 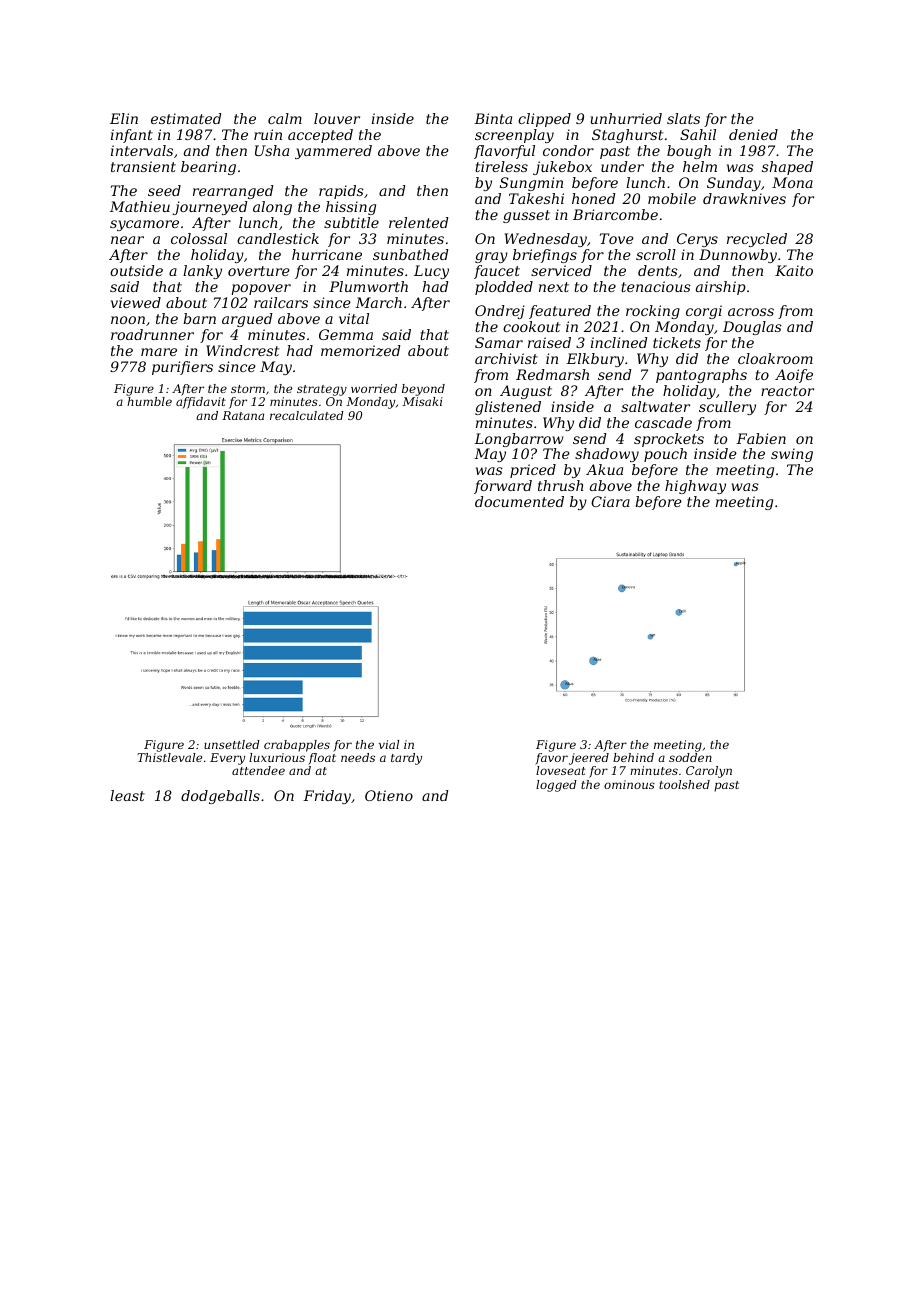 What do you see at coordinates (232, 744) in the page?
I see `unsettled` at bounding box center [232, 744].
